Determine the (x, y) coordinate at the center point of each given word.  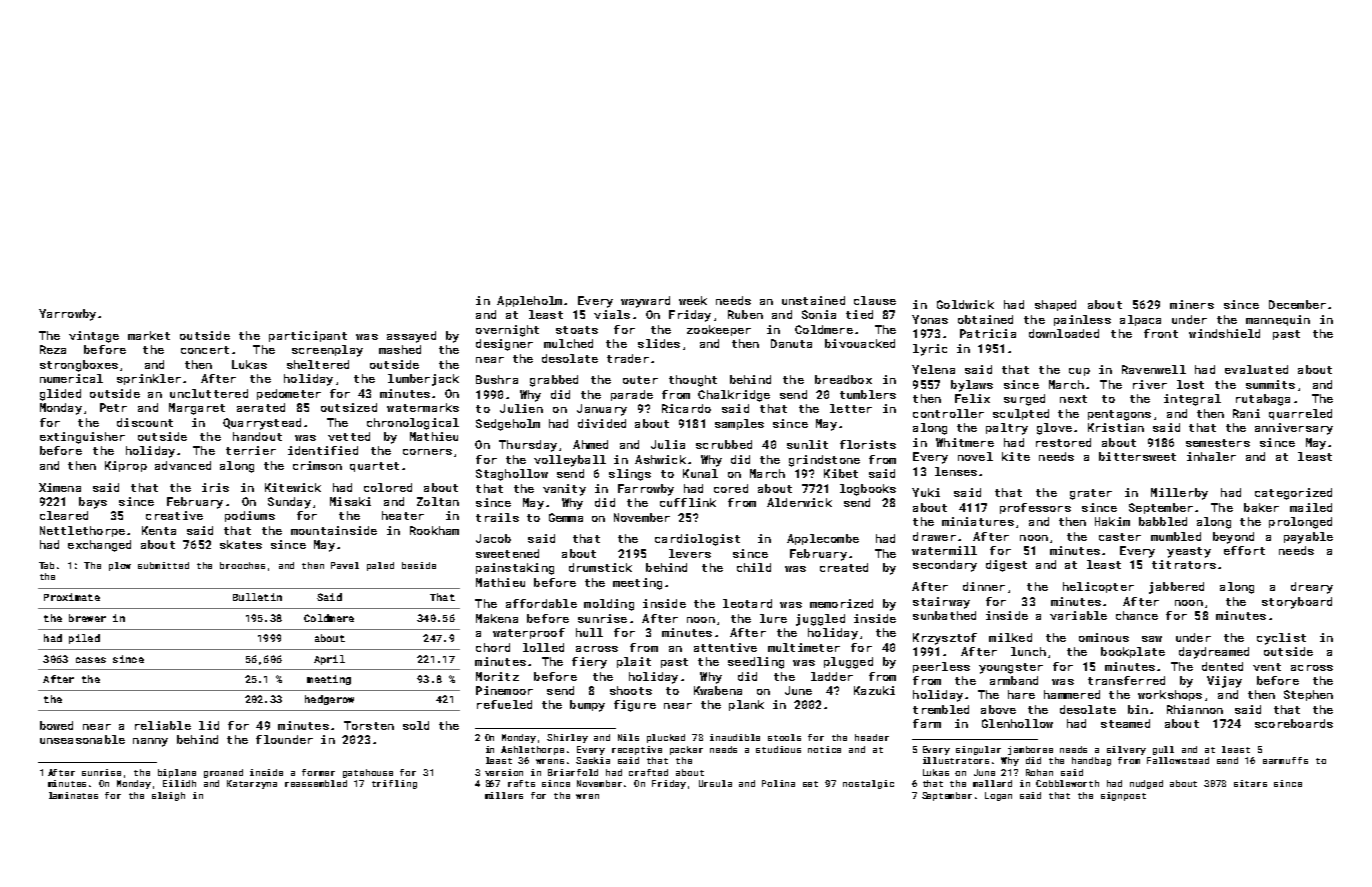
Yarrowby (67, 315)
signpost (1123, 796)
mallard (992, 783)
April (329, 660)
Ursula (715, 783)
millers (504, 795)
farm (927, 723)
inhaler (1211, 456)
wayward (645, 302)
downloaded (1064, 333)
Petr (113, 407)
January (602, 410)
